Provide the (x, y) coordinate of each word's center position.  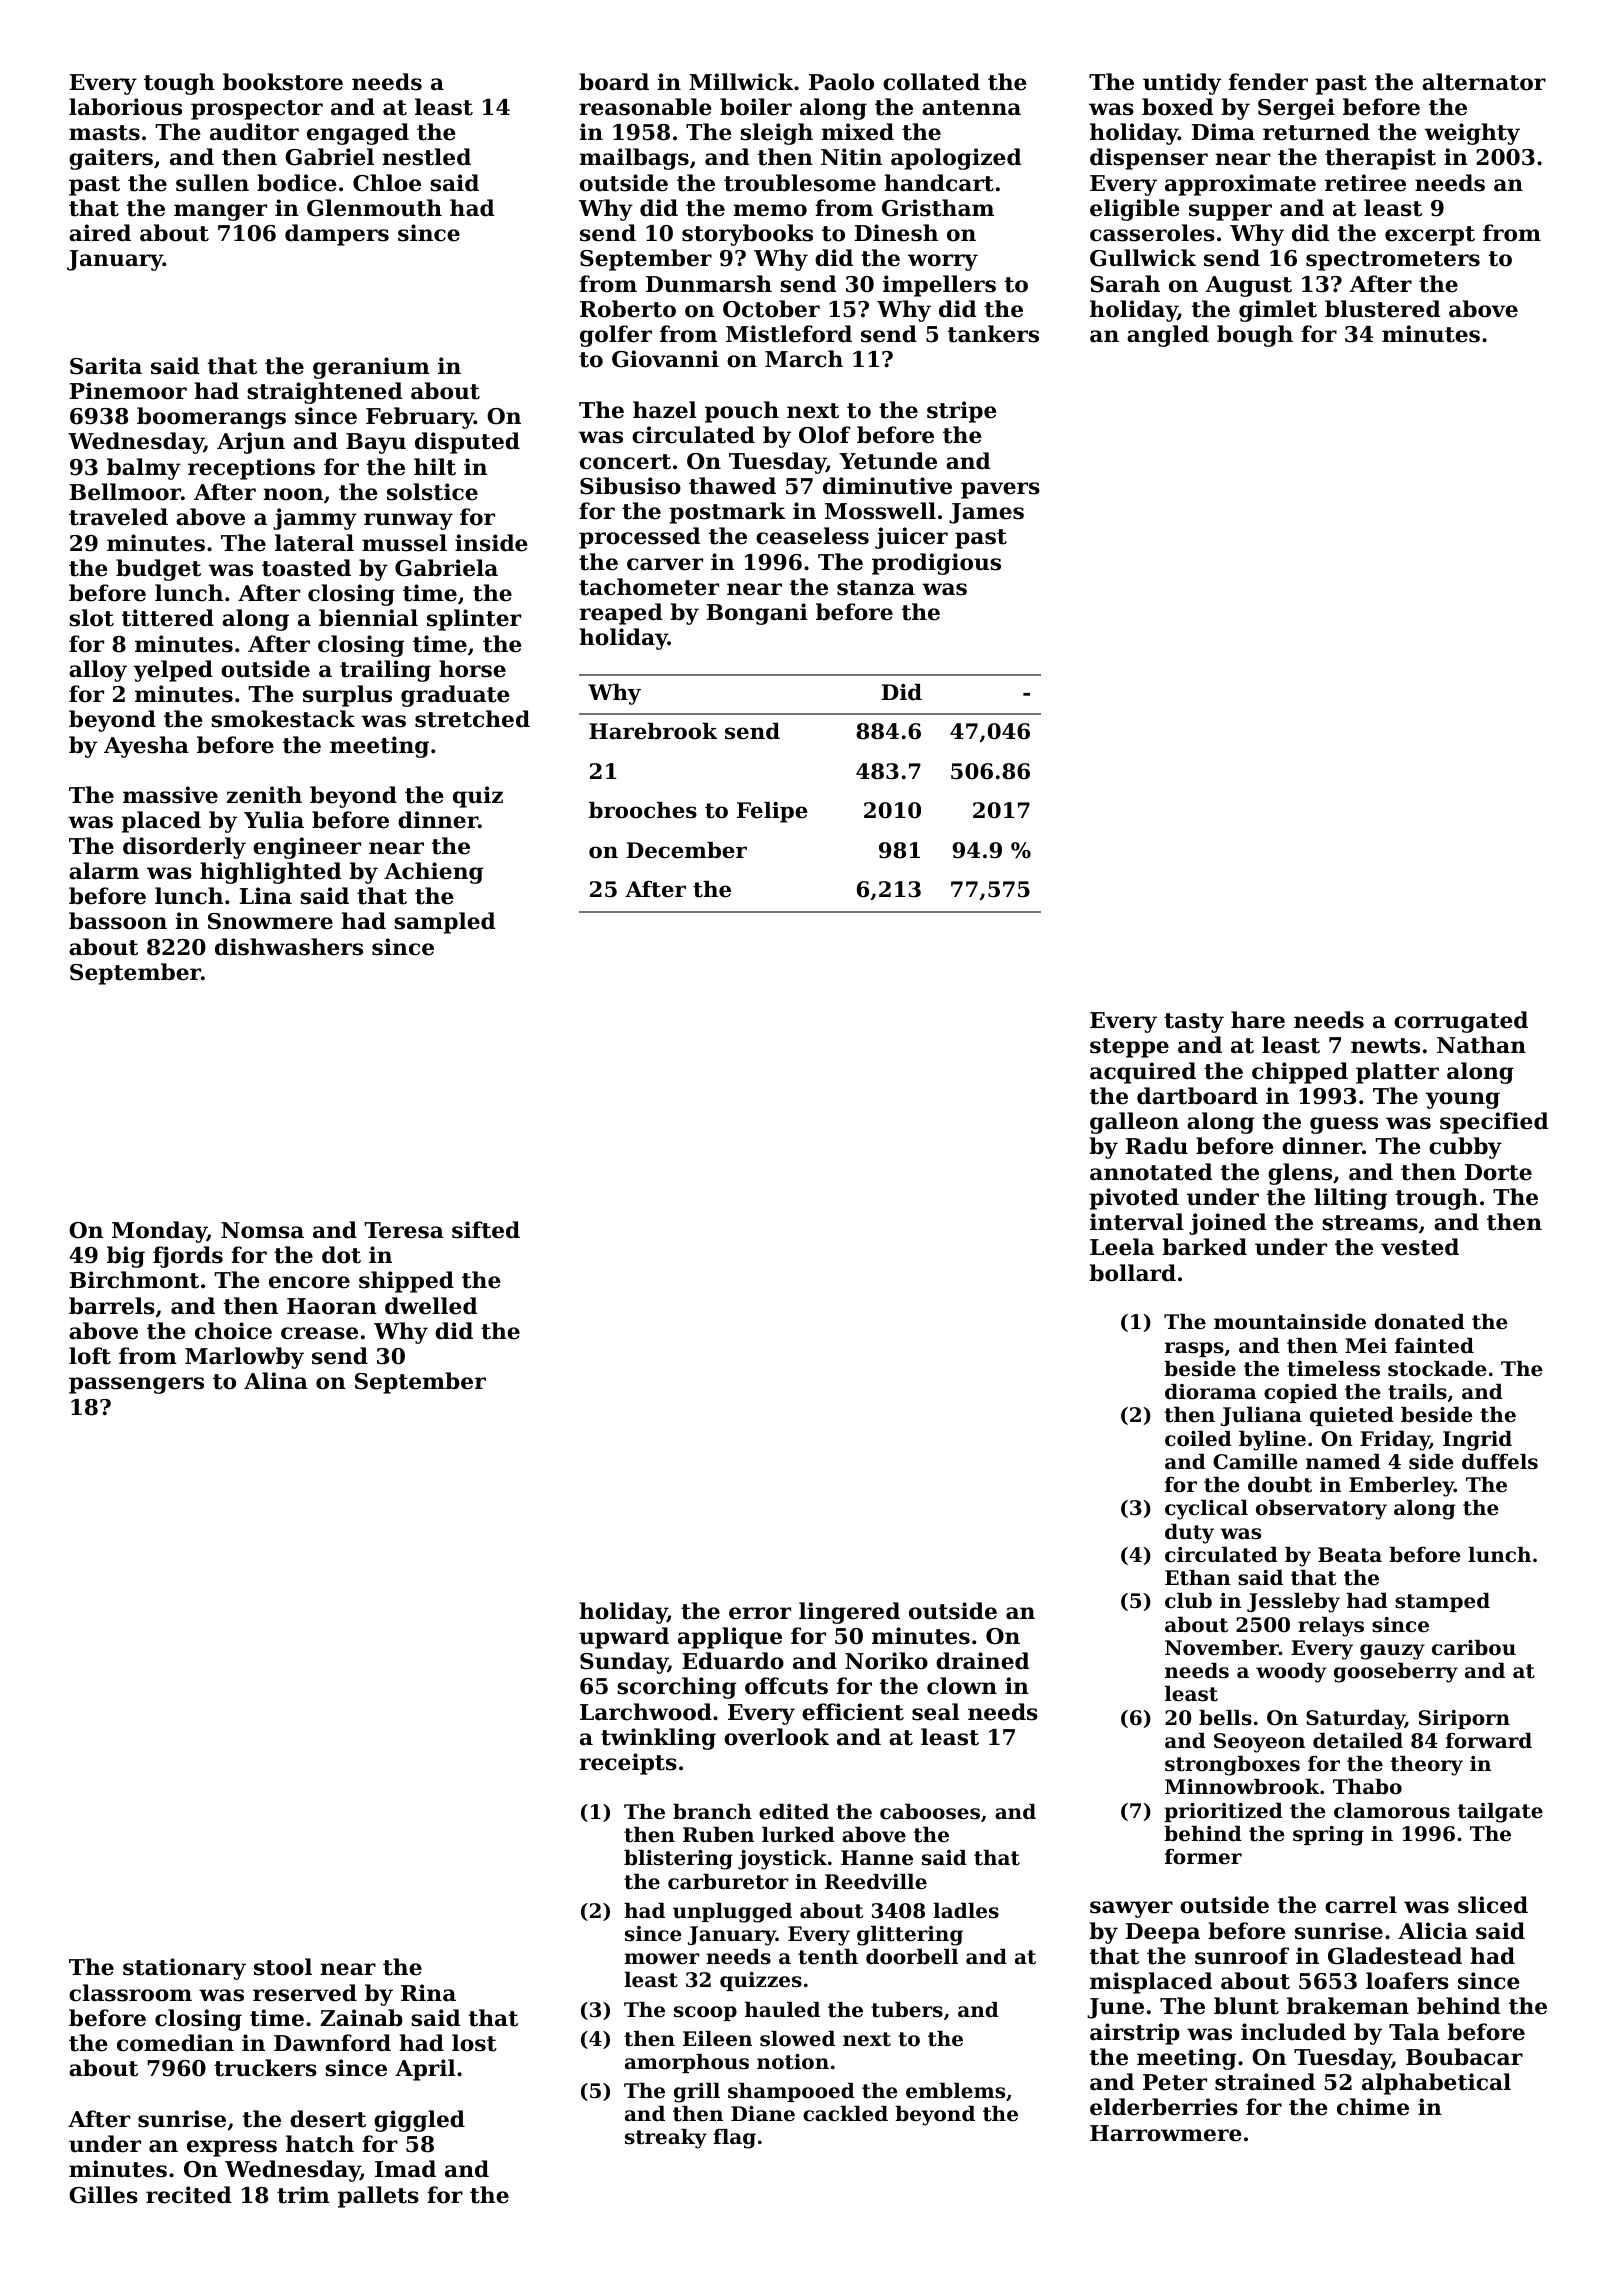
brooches (643, 810)
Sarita (106, 366)
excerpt (1430, 236)
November (1222, 1648)
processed (639, 538)
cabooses (930, 1812)
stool (283, 1967)
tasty (1194, 1023)
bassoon (118, 921)
